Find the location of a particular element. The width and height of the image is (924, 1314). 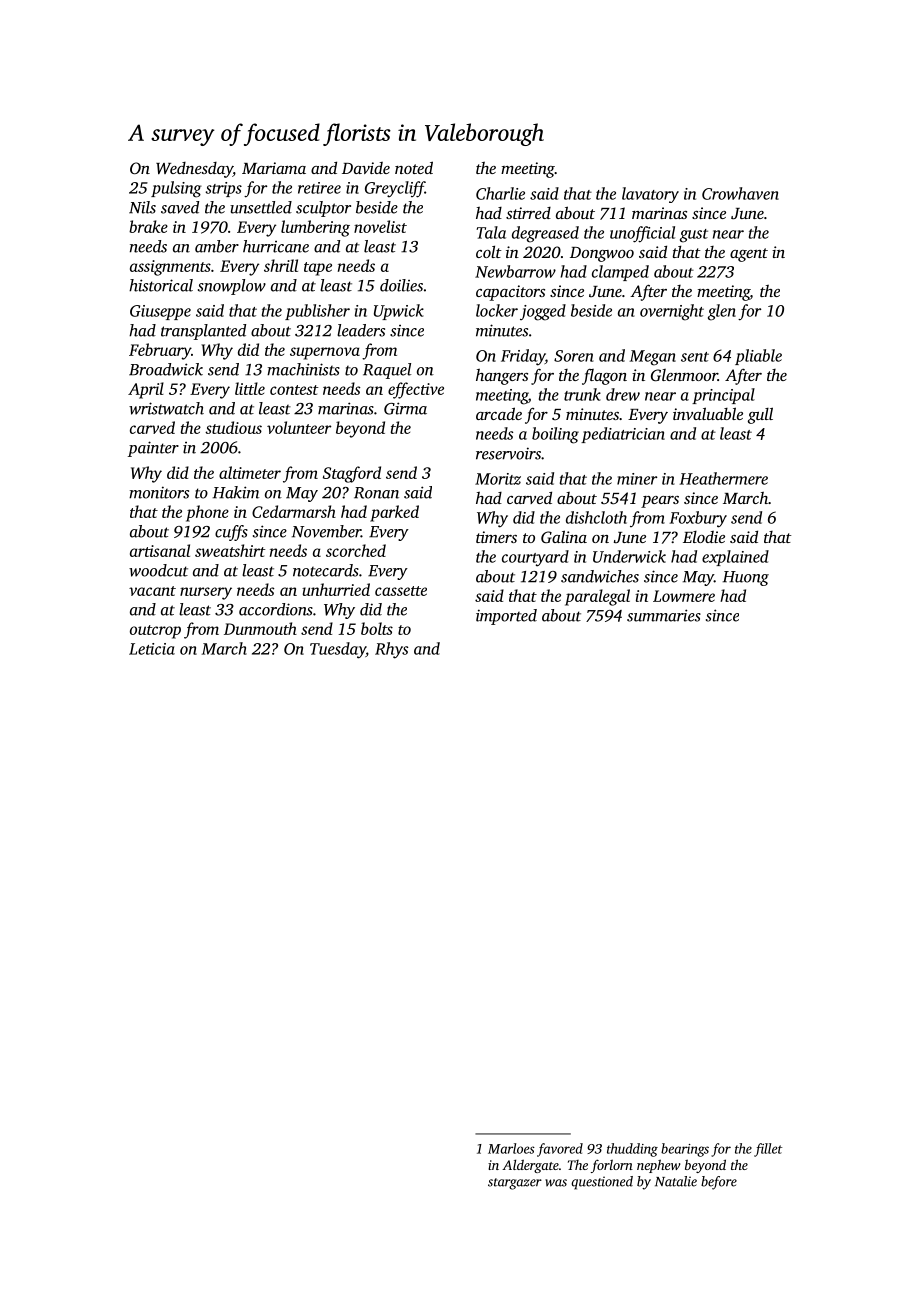

Marloes is located at coordinates (511, 1148).
